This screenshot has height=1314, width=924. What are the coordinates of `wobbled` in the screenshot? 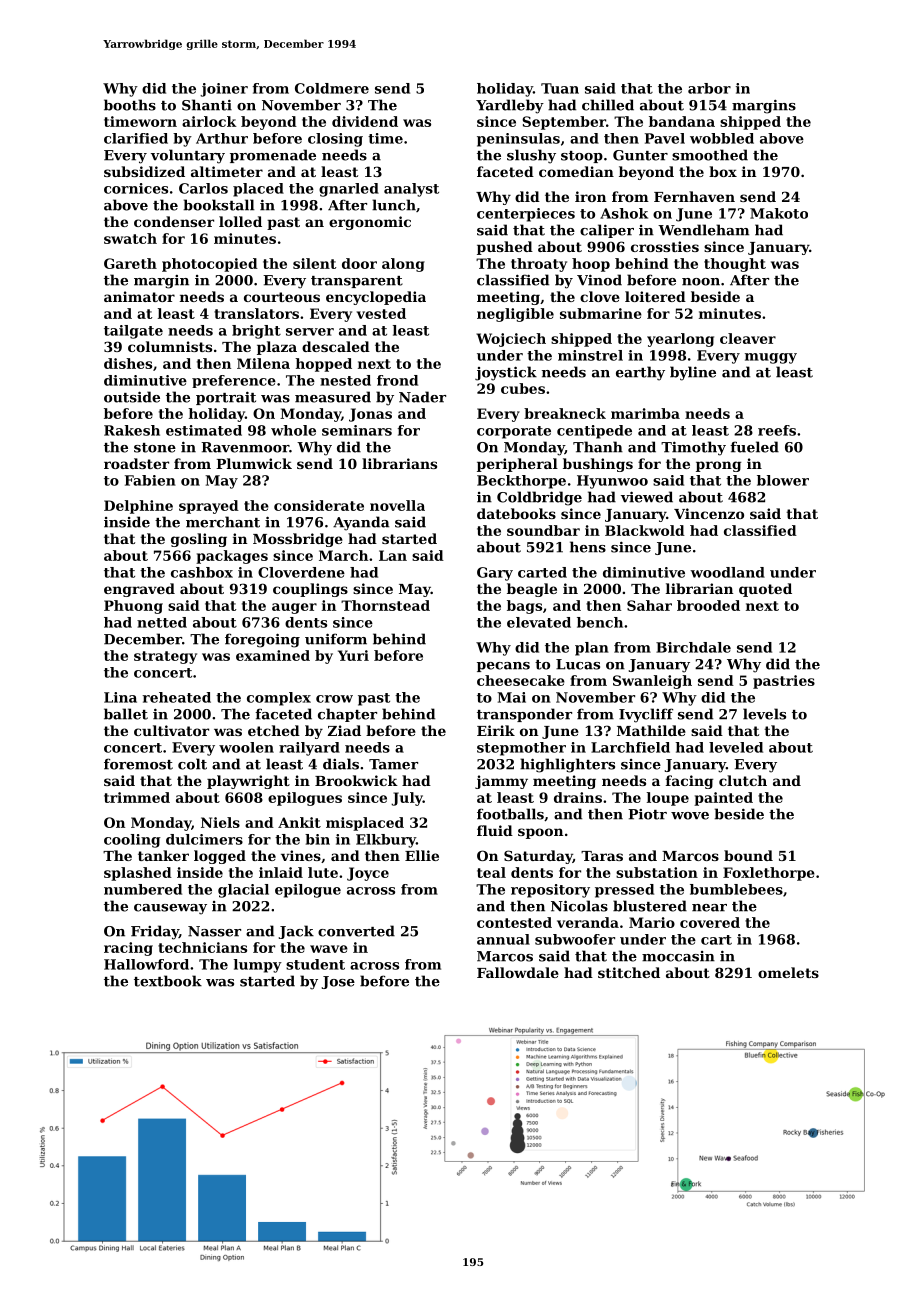 It's located at (722, 138).
